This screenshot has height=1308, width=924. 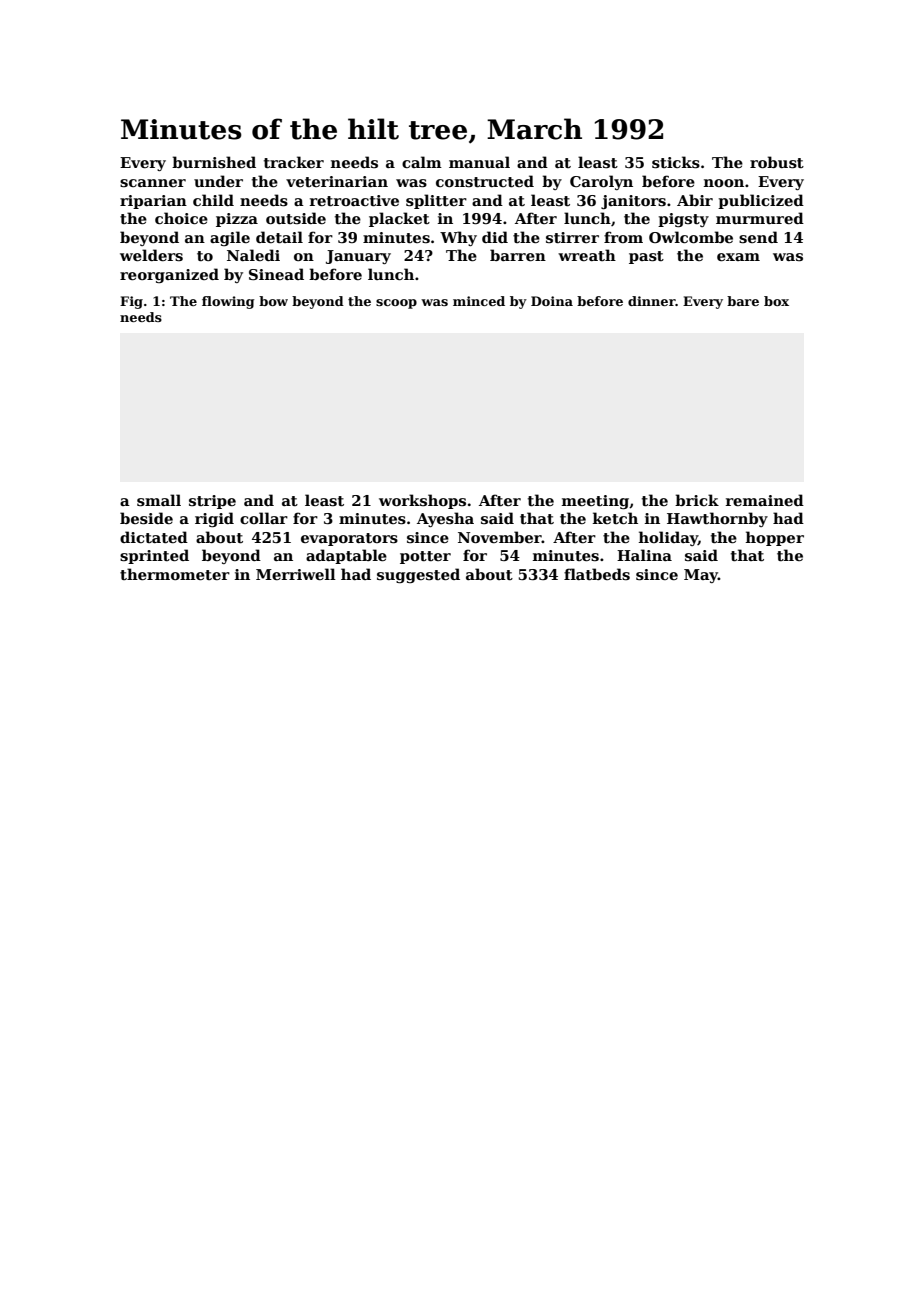 I want to click on splitter, so click(x=436, y=201).
